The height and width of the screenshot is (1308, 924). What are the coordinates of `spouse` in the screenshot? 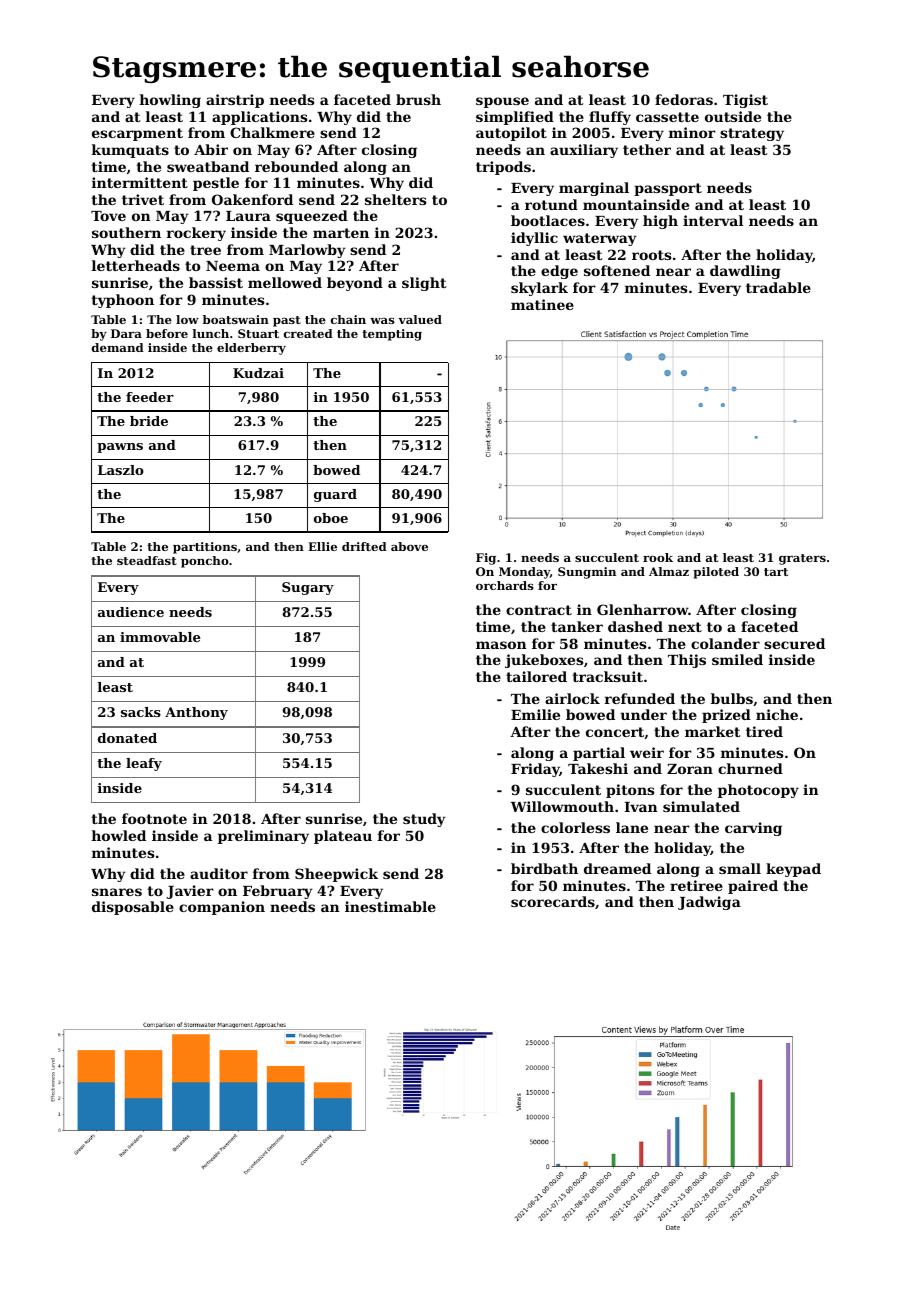 It's located at (502, 102).
